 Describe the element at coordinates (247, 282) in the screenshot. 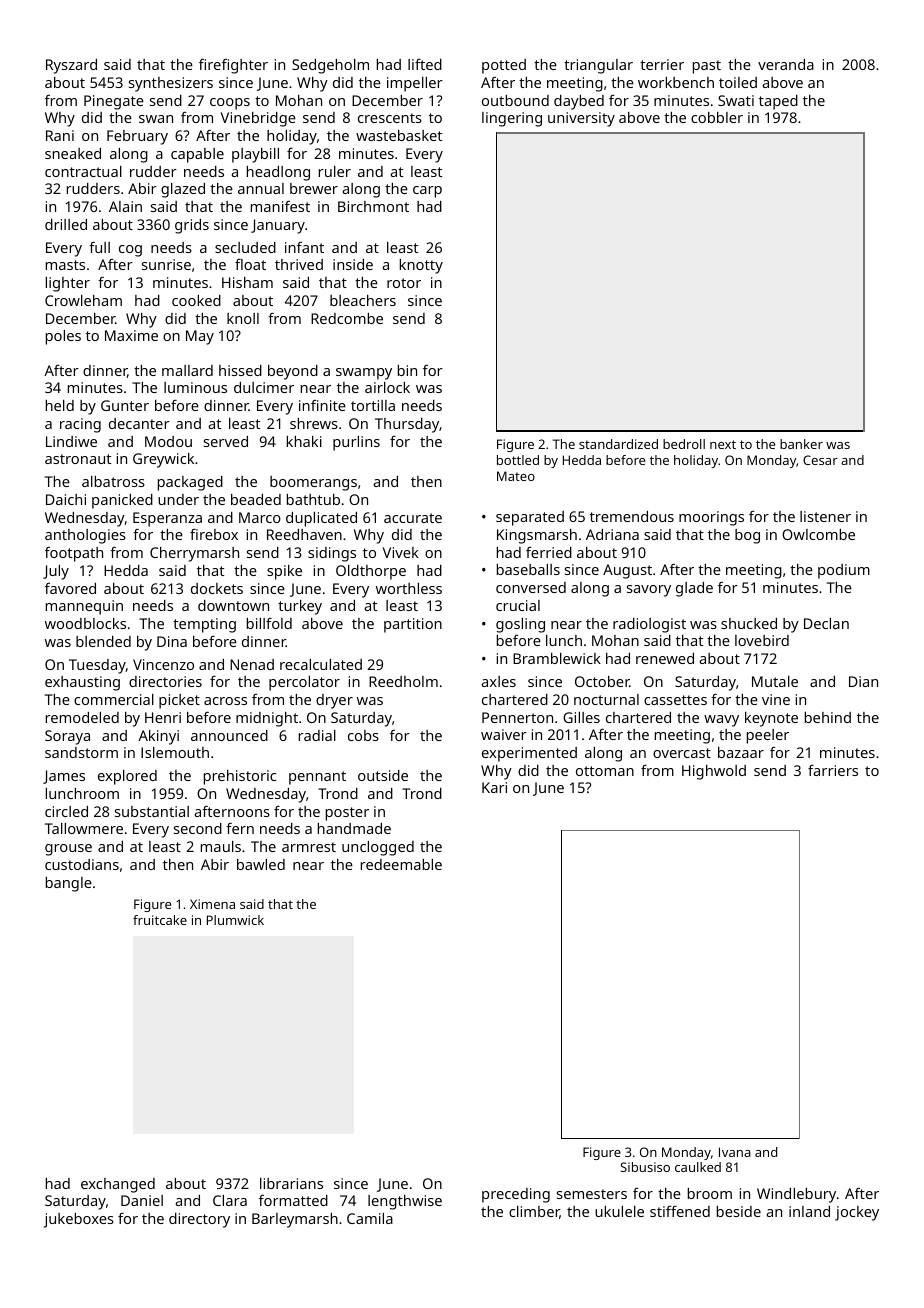

I see `Hisham` at that location.
